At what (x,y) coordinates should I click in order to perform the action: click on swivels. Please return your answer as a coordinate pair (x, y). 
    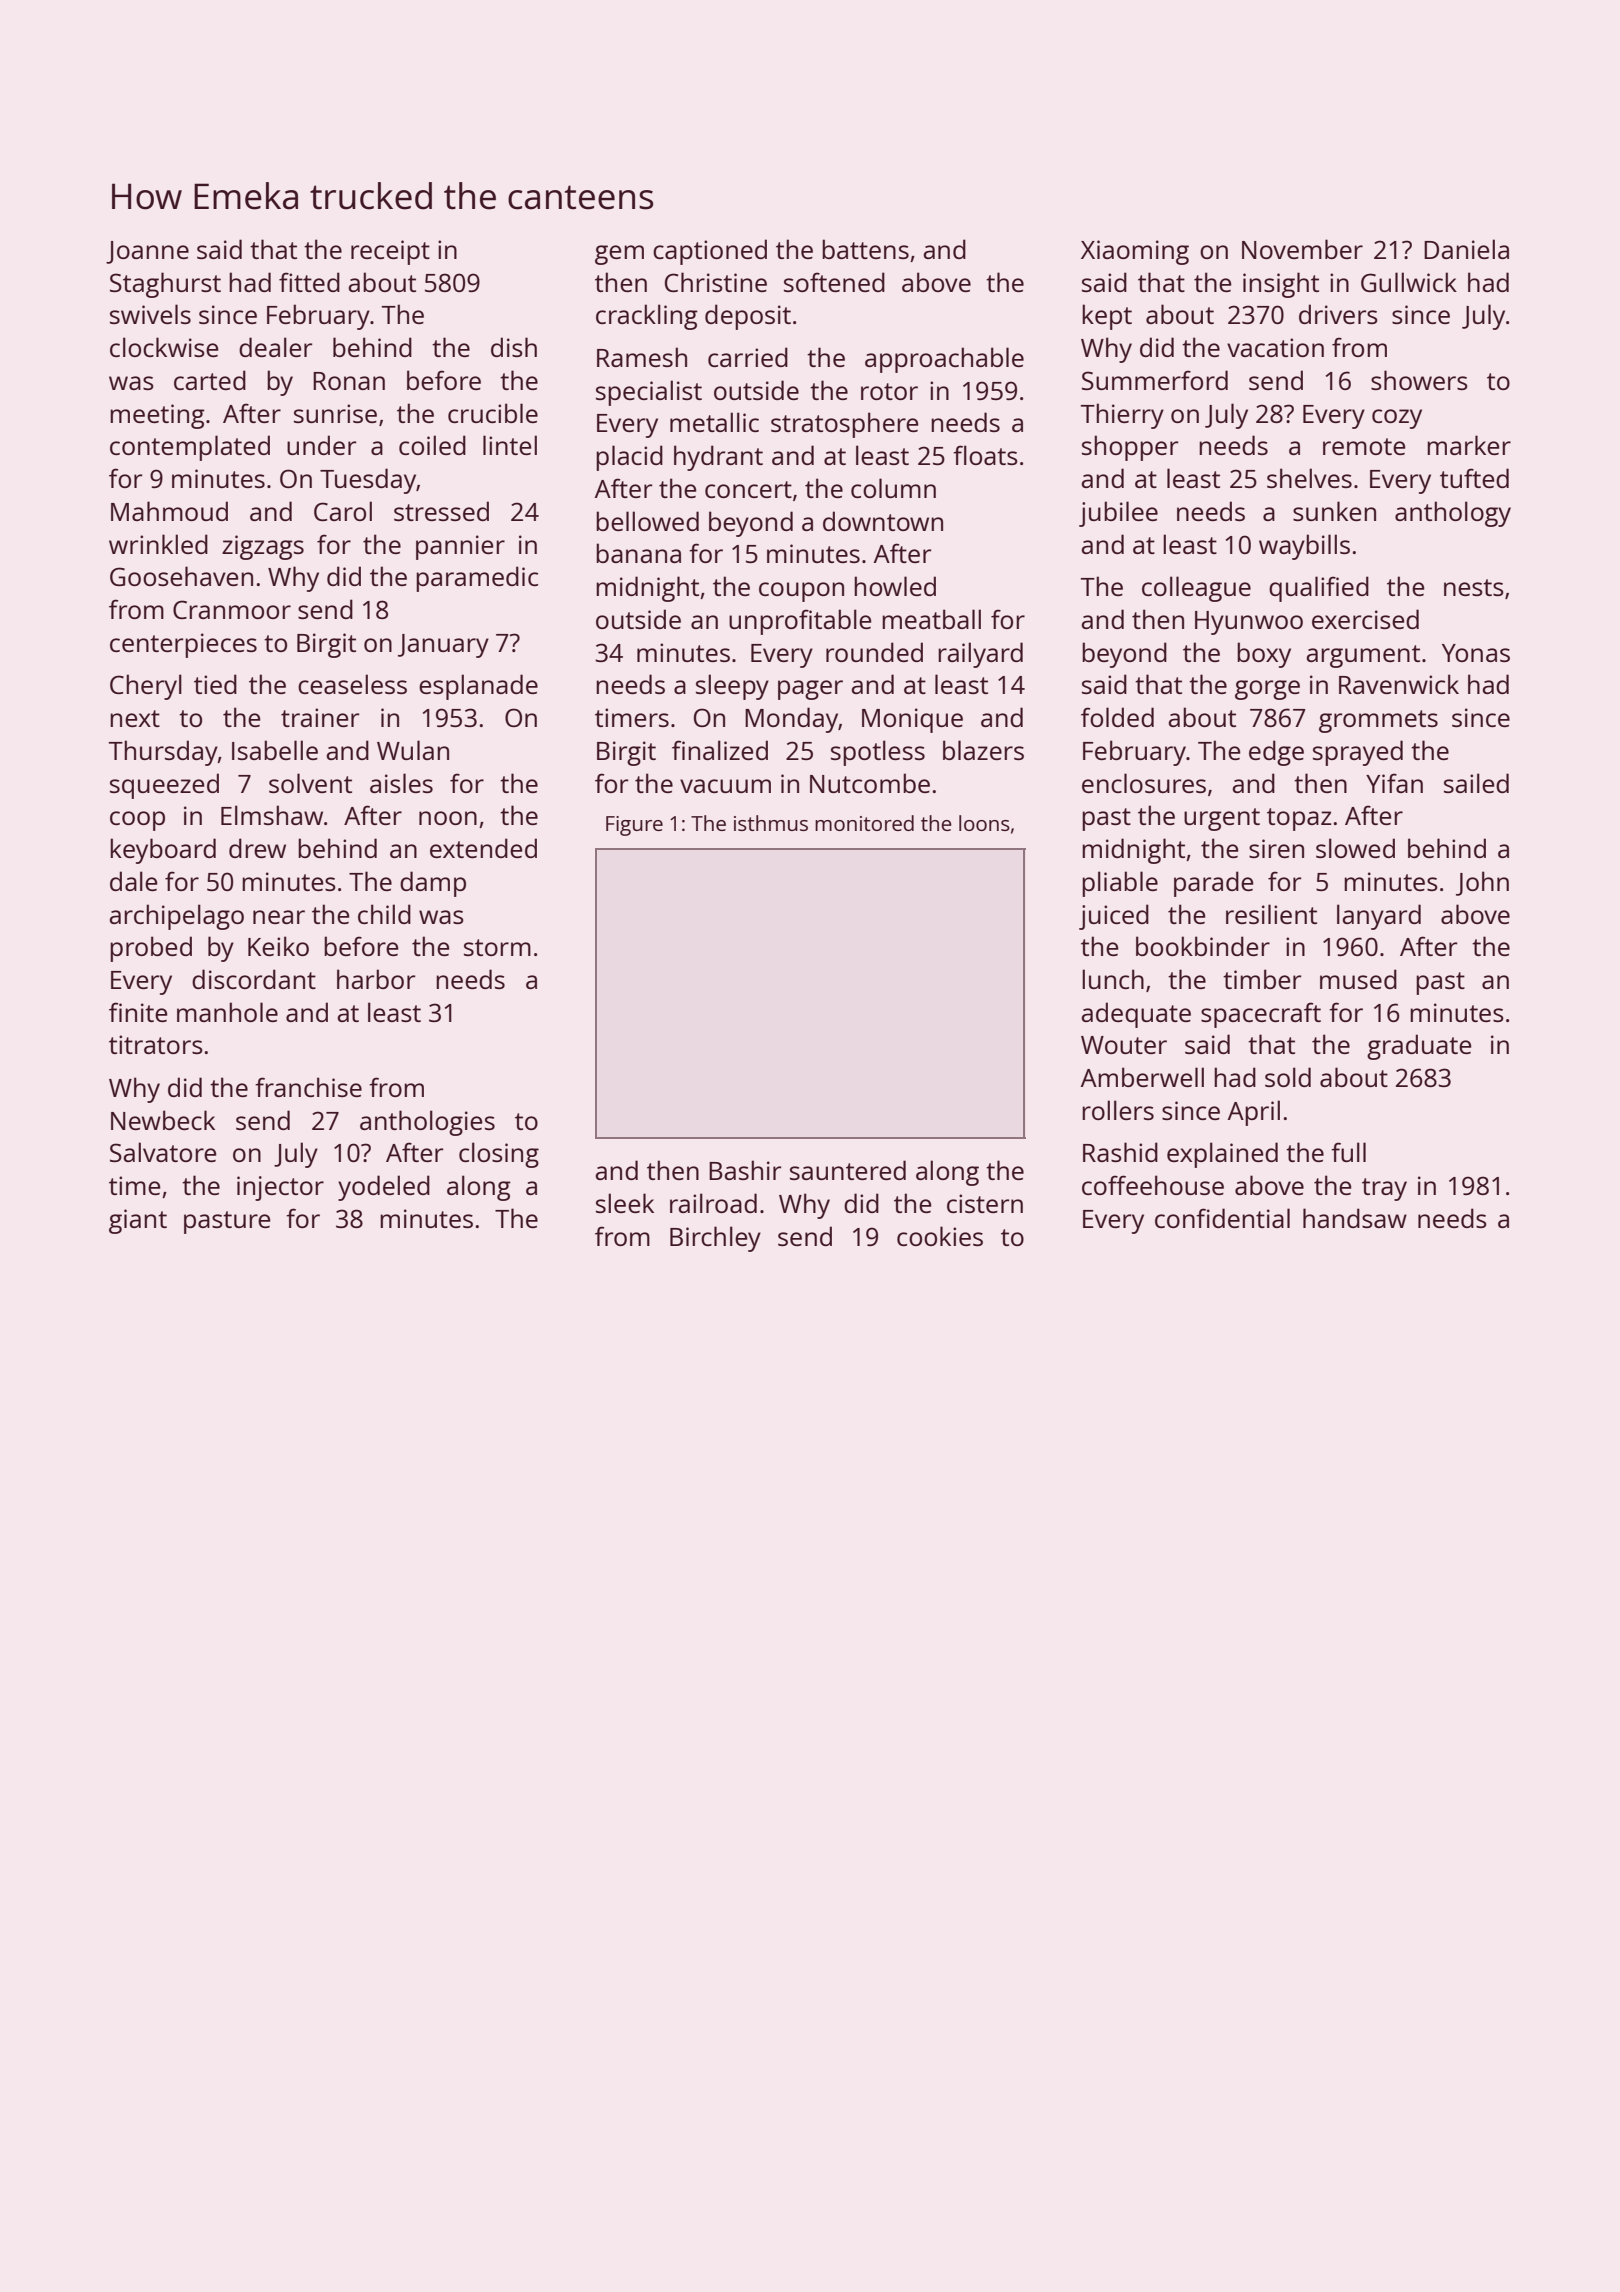
    Looking at the image, I should click on (150, 314).
